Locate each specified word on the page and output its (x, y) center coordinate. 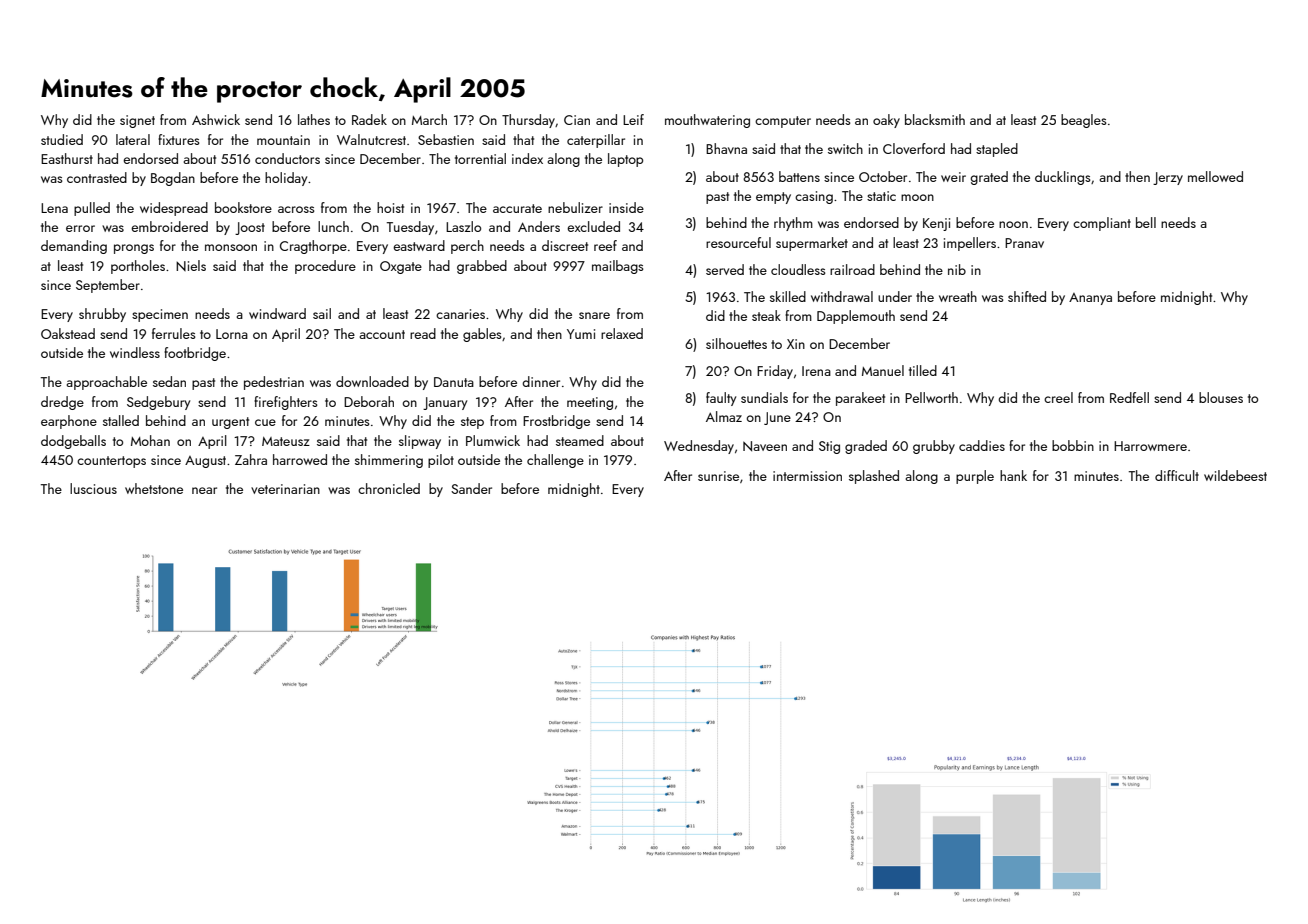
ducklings (1063, 178)
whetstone (154, 488)
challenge (555, 461)
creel (1058, 397)
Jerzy (1168, 178)
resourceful (738, 242)
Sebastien (446, 139)
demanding (74, 247)
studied (62, 139)
